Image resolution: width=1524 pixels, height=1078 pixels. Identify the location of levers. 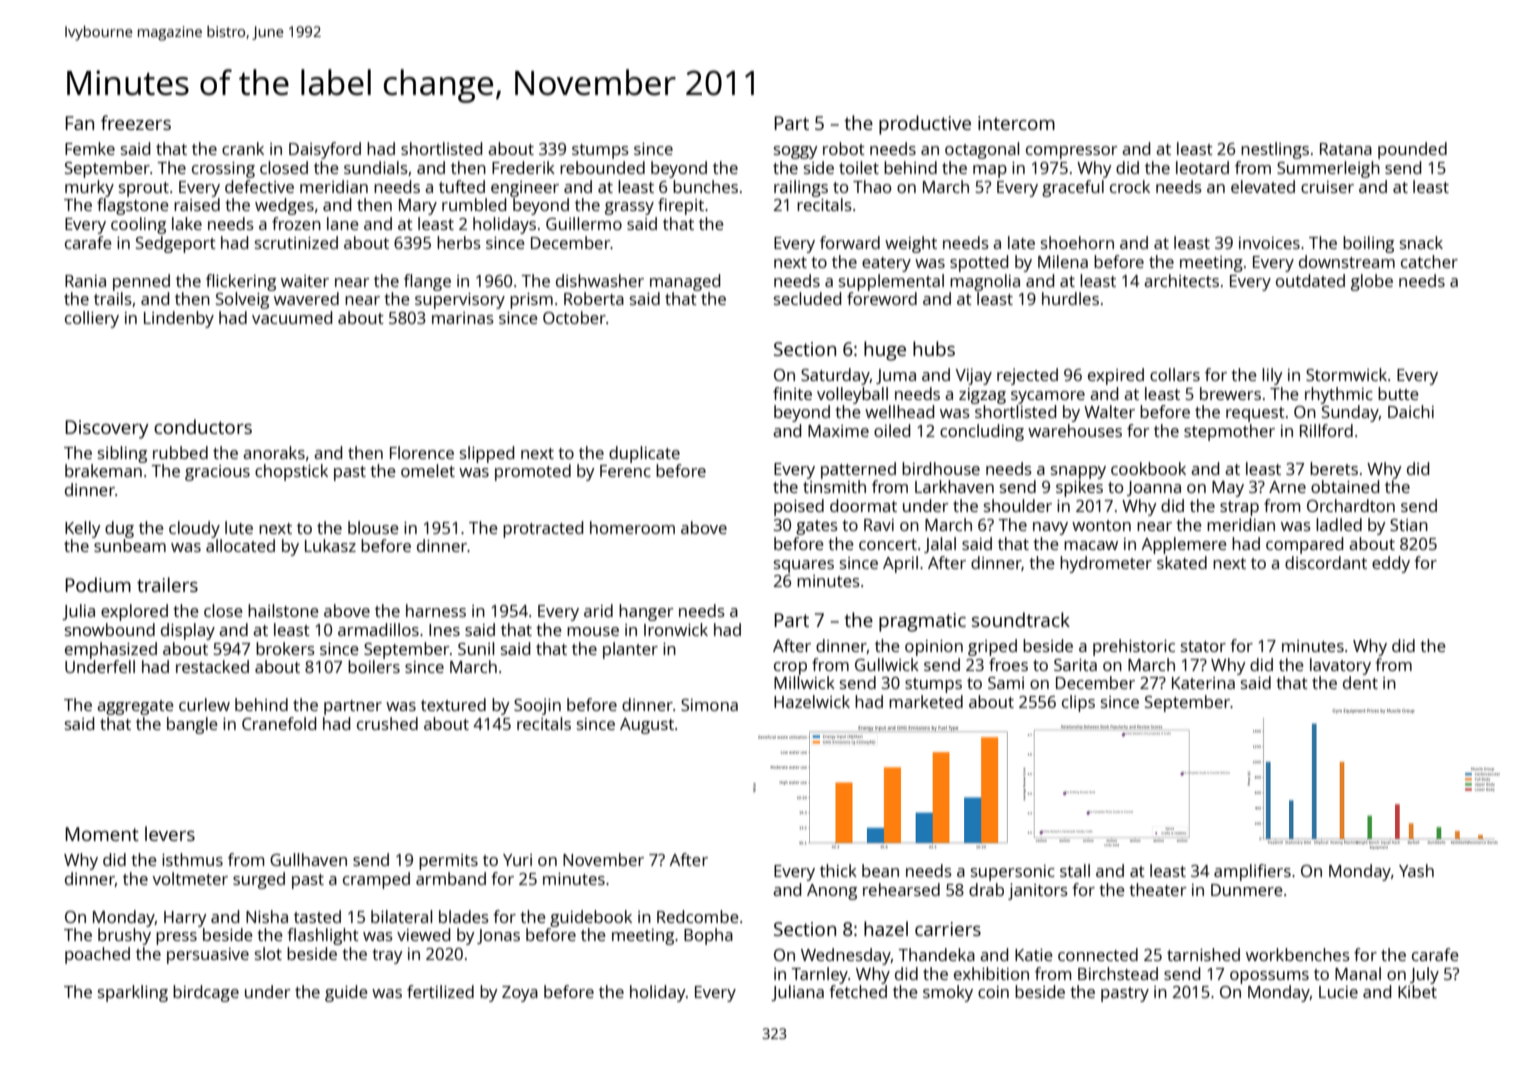
(170, 833).
